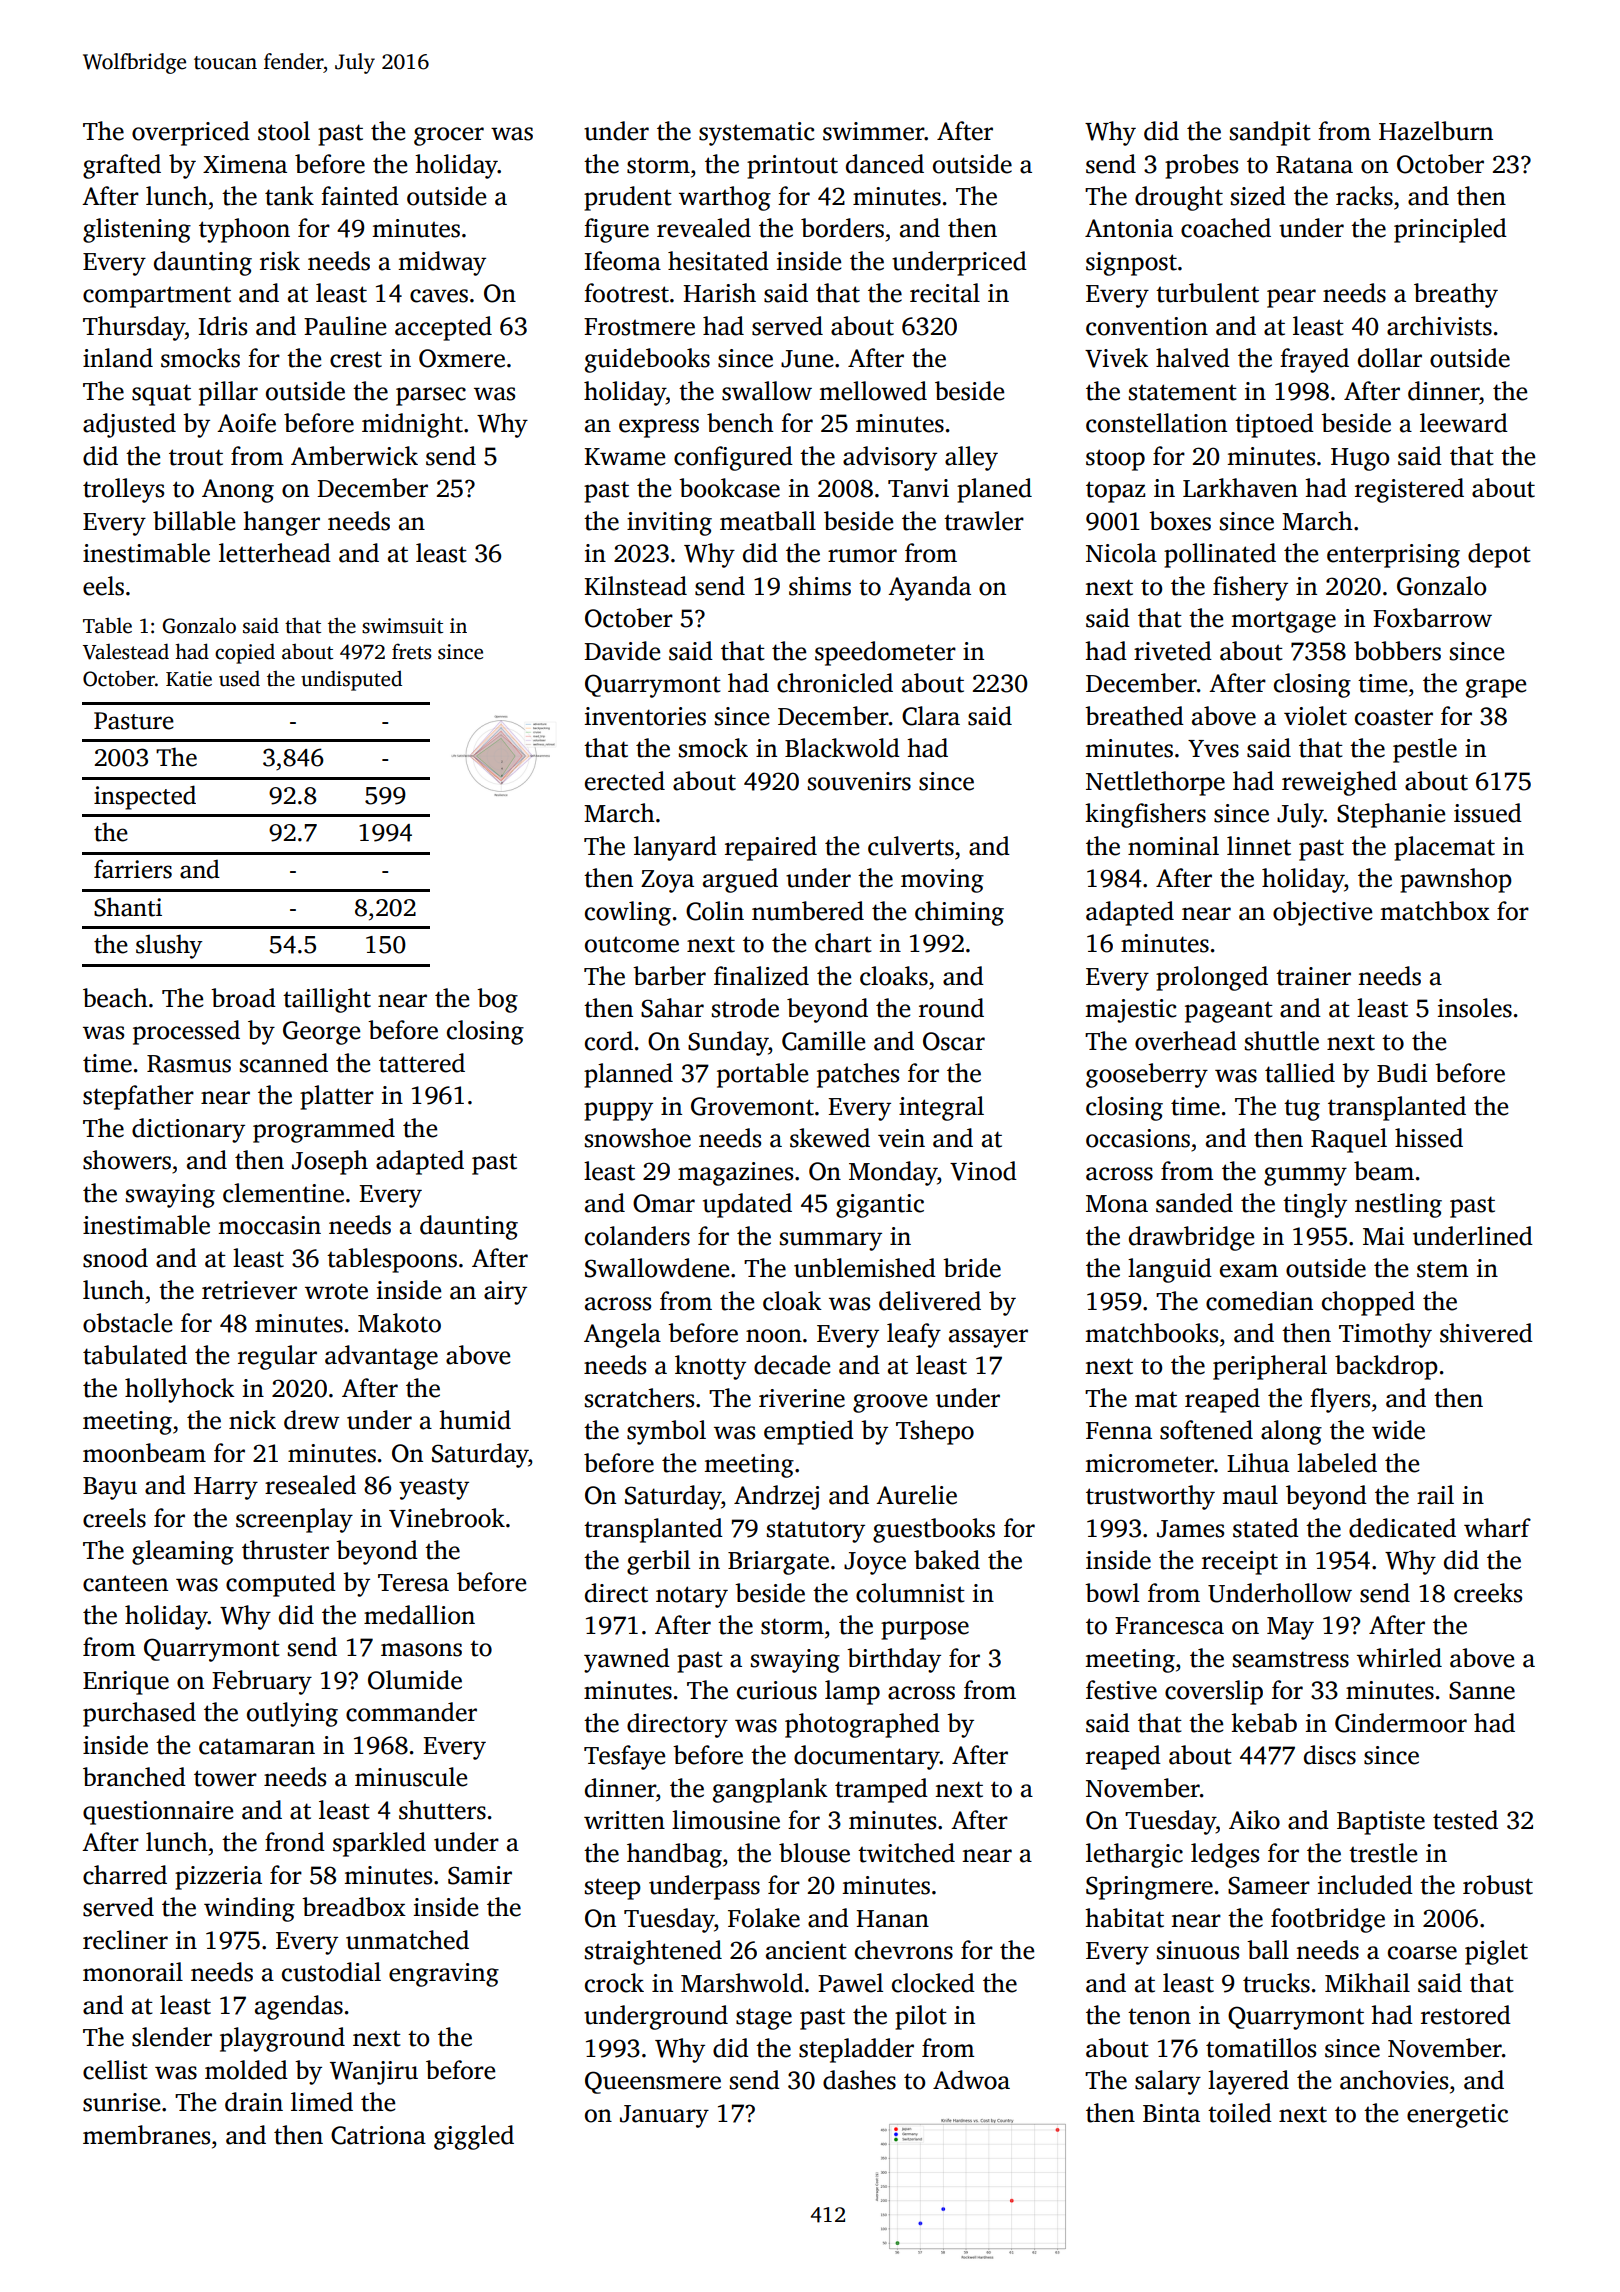  What do you see at coordinates (475, 1420) in the screenshot?
I see `humid` at bounding box center [475, 1420].
